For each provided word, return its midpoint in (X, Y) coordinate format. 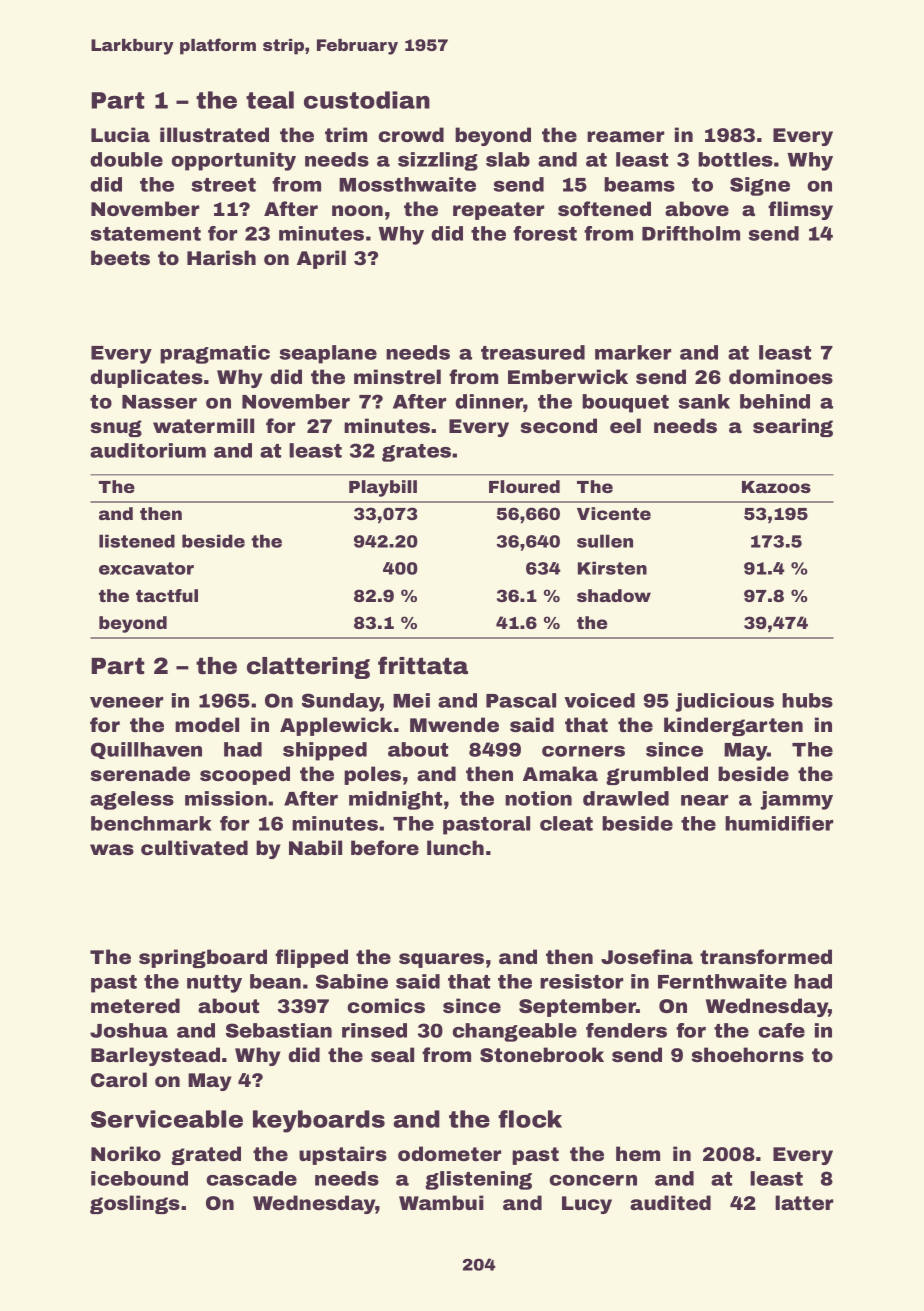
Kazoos (776, 487)
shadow (614, 595)
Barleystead (155, 1056)
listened (137, 541)
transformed (766, 956)
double (126, 159)
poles (372, 775)
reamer (625, 136)
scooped (245, 775)
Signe (760, 186)
